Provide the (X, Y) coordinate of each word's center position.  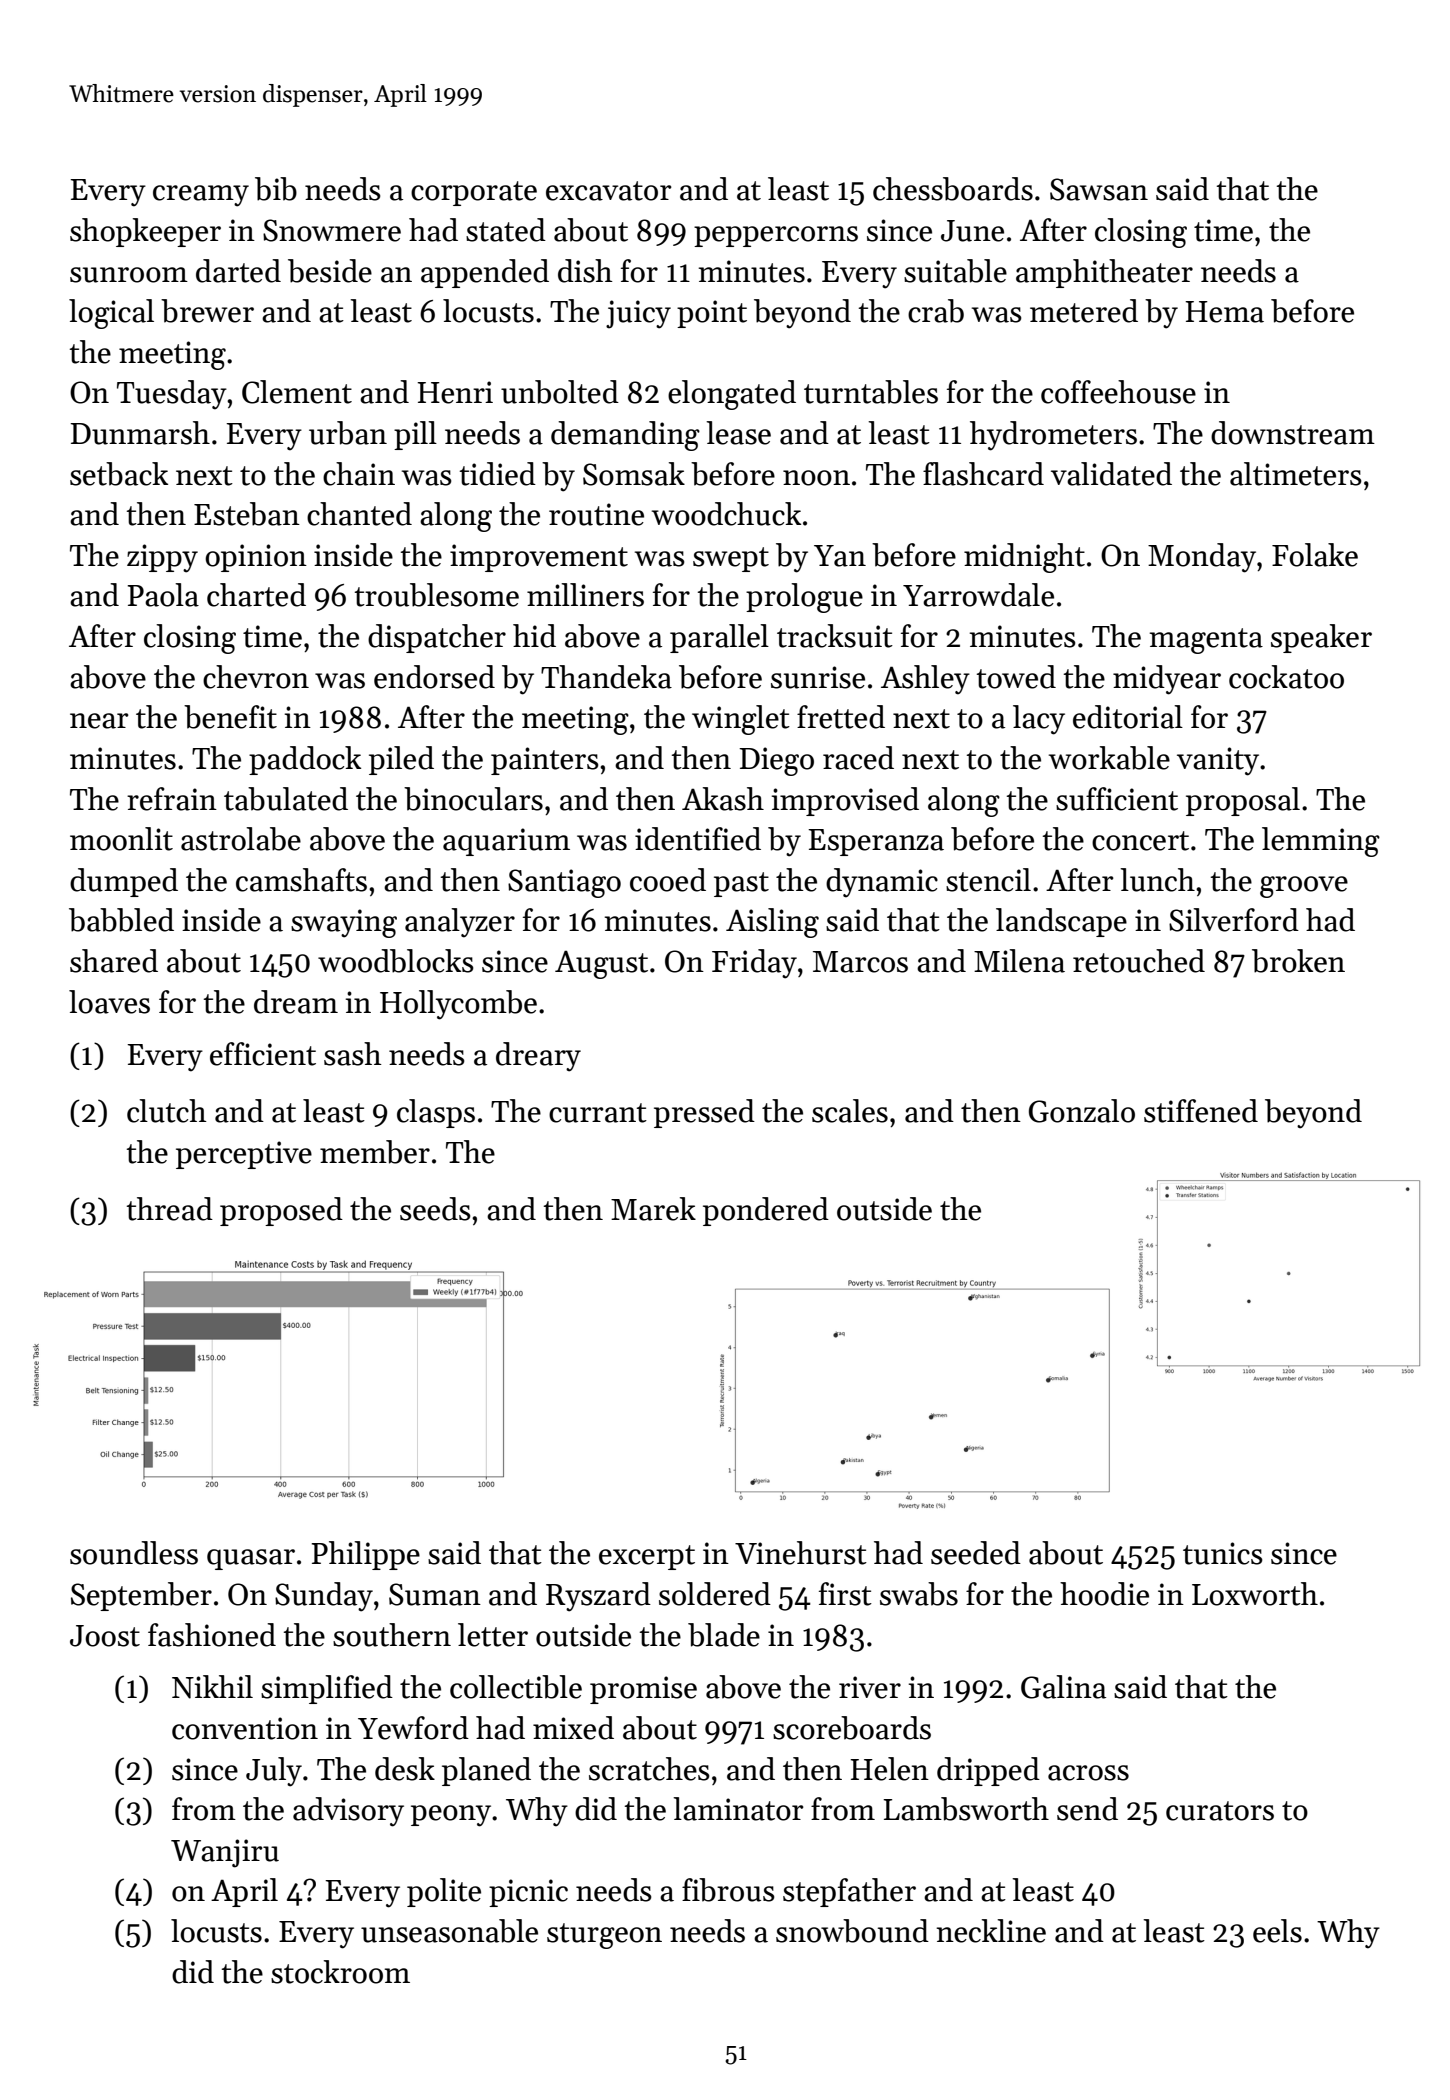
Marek (653, 1209)
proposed (281, 1211)
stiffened (1201, 1111)
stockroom (340, 1972)
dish (585, 271)
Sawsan (1099, 189)
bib (276, 189)
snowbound (852, 1931)
